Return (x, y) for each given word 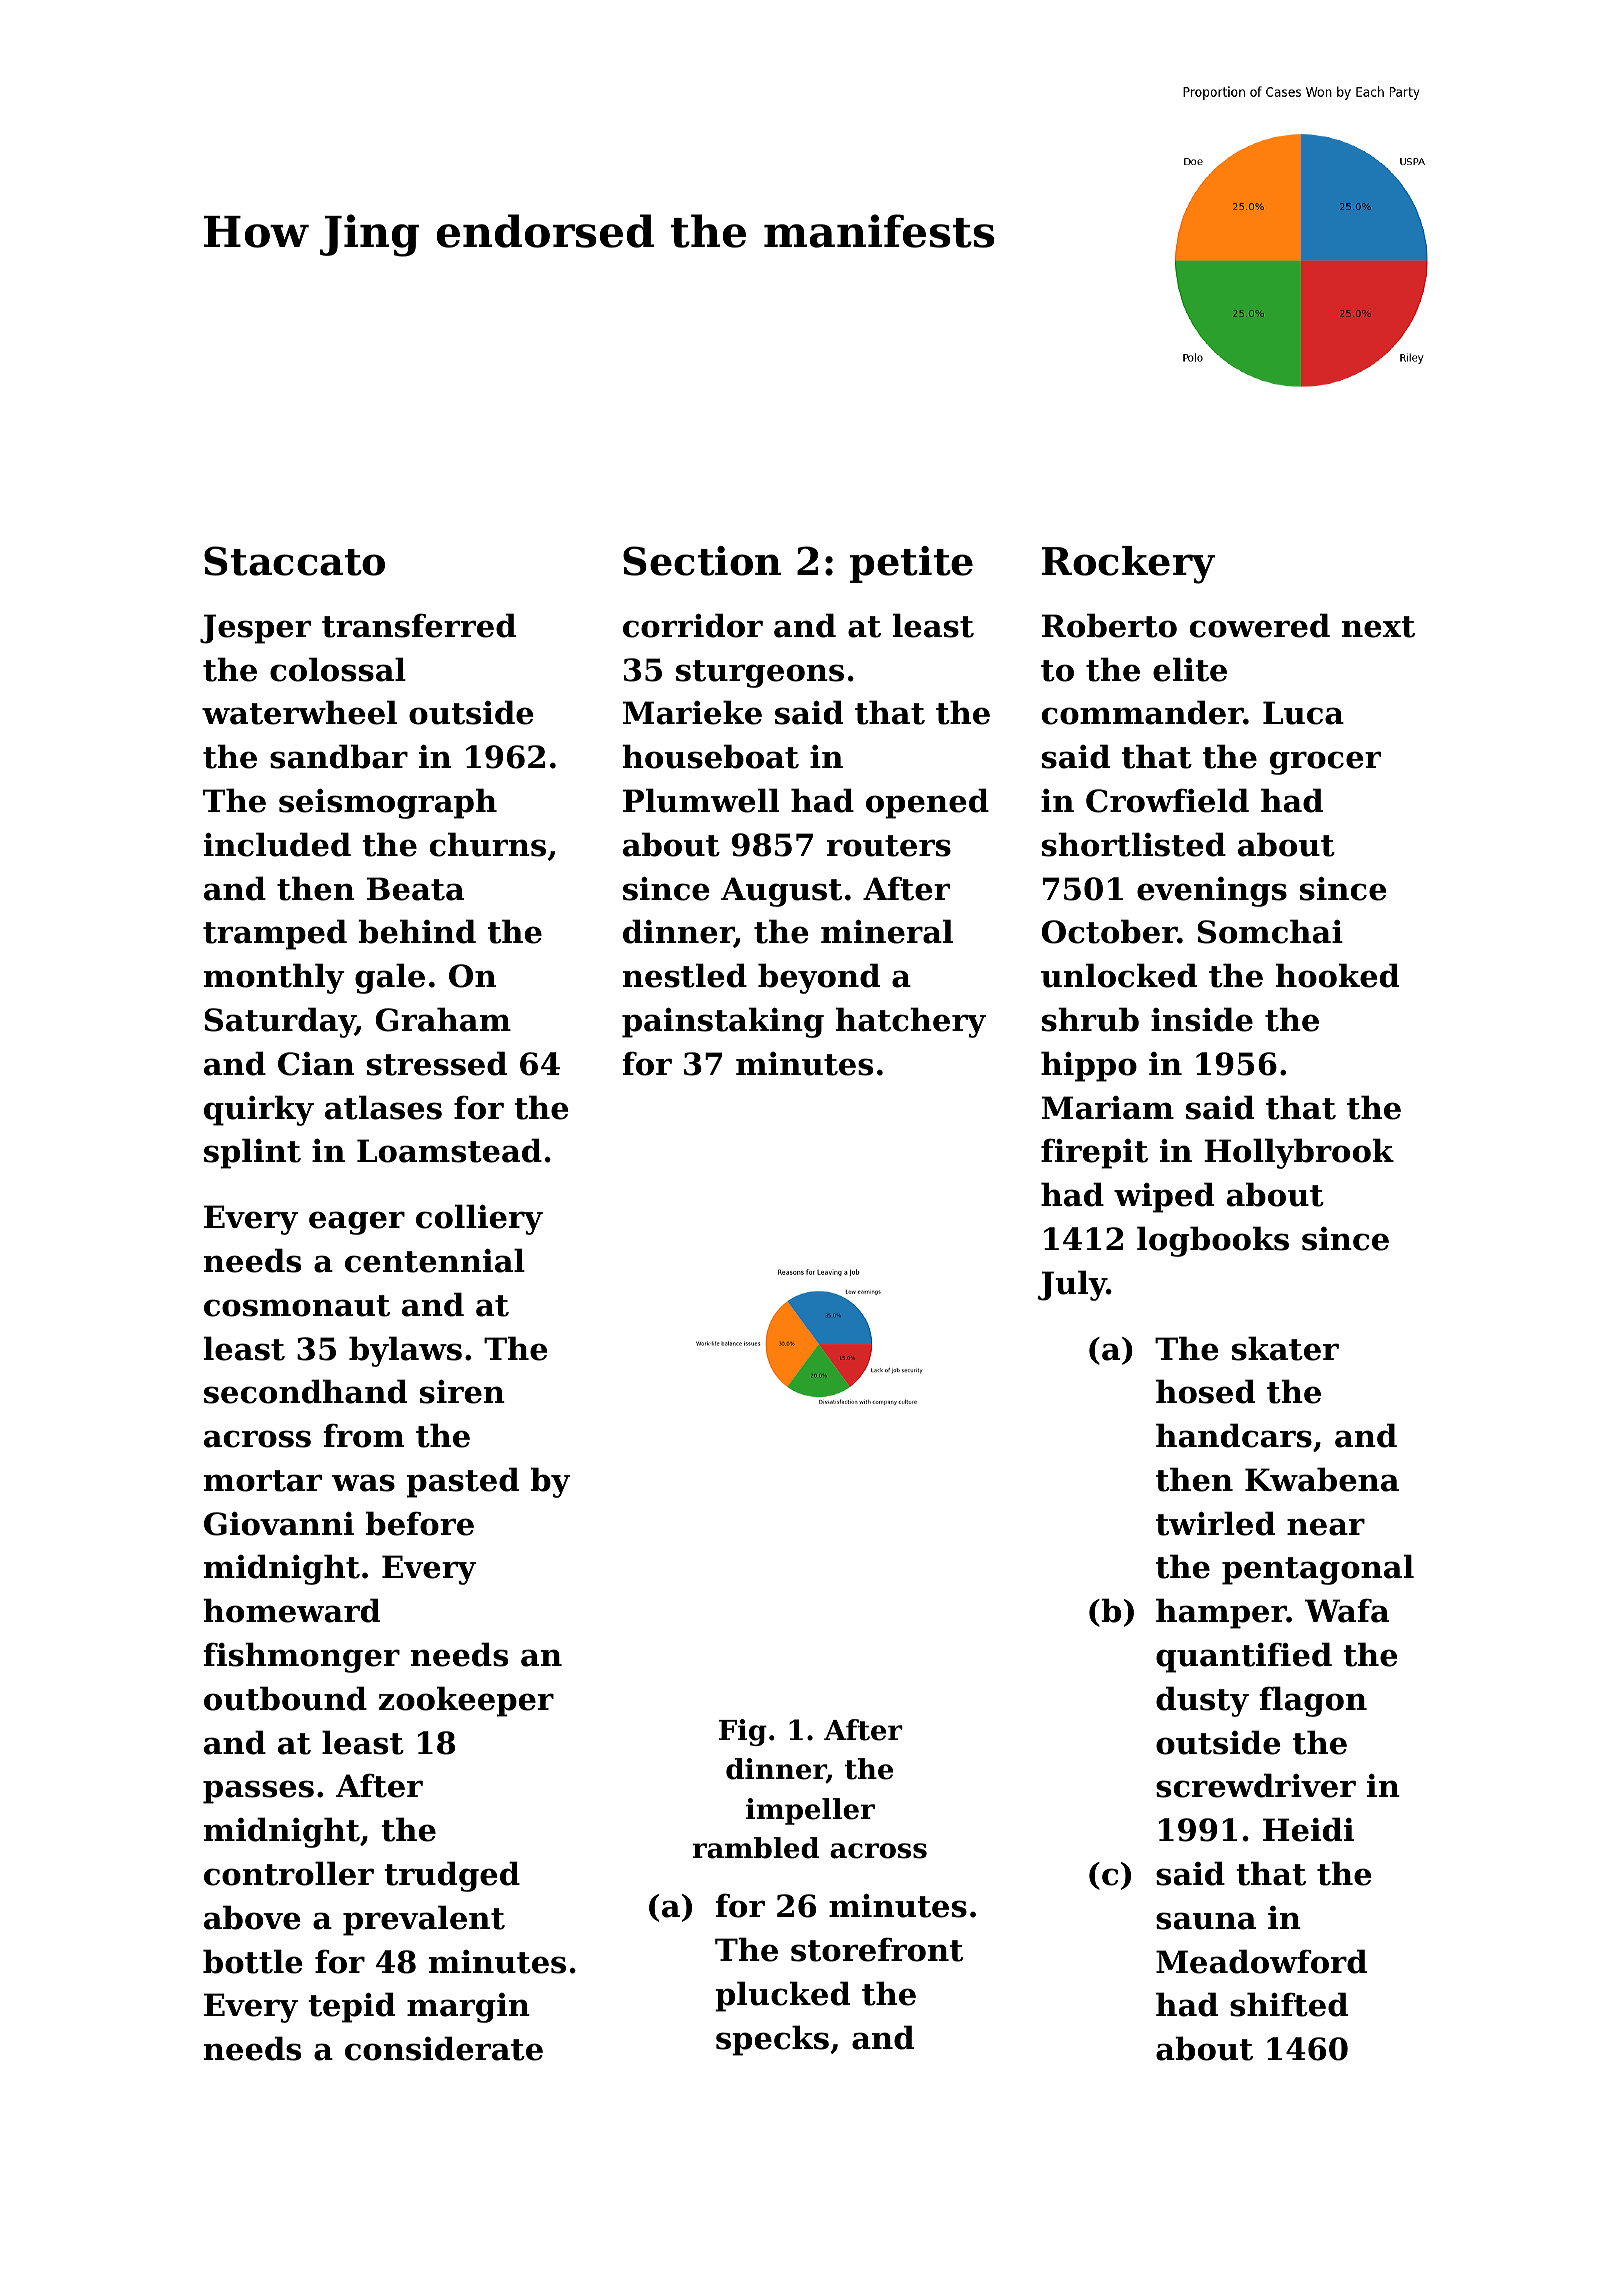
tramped (275, 934)
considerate (444, 2048)
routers (889, 846)
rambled (756, 1848)
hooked (1337, 975)
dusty (1202, 1701)
